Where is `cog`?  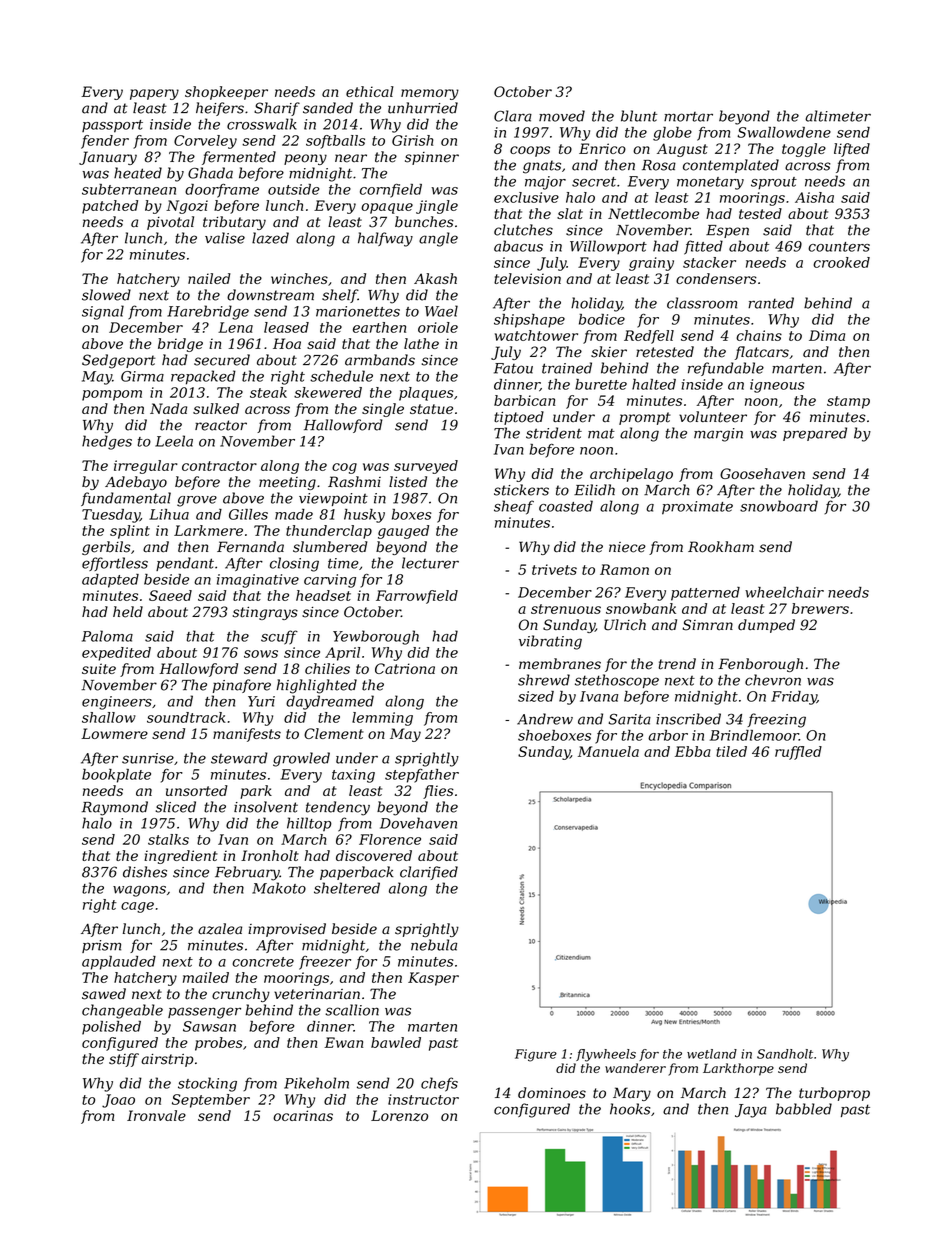
cog is located at coordinates (344, 468).
